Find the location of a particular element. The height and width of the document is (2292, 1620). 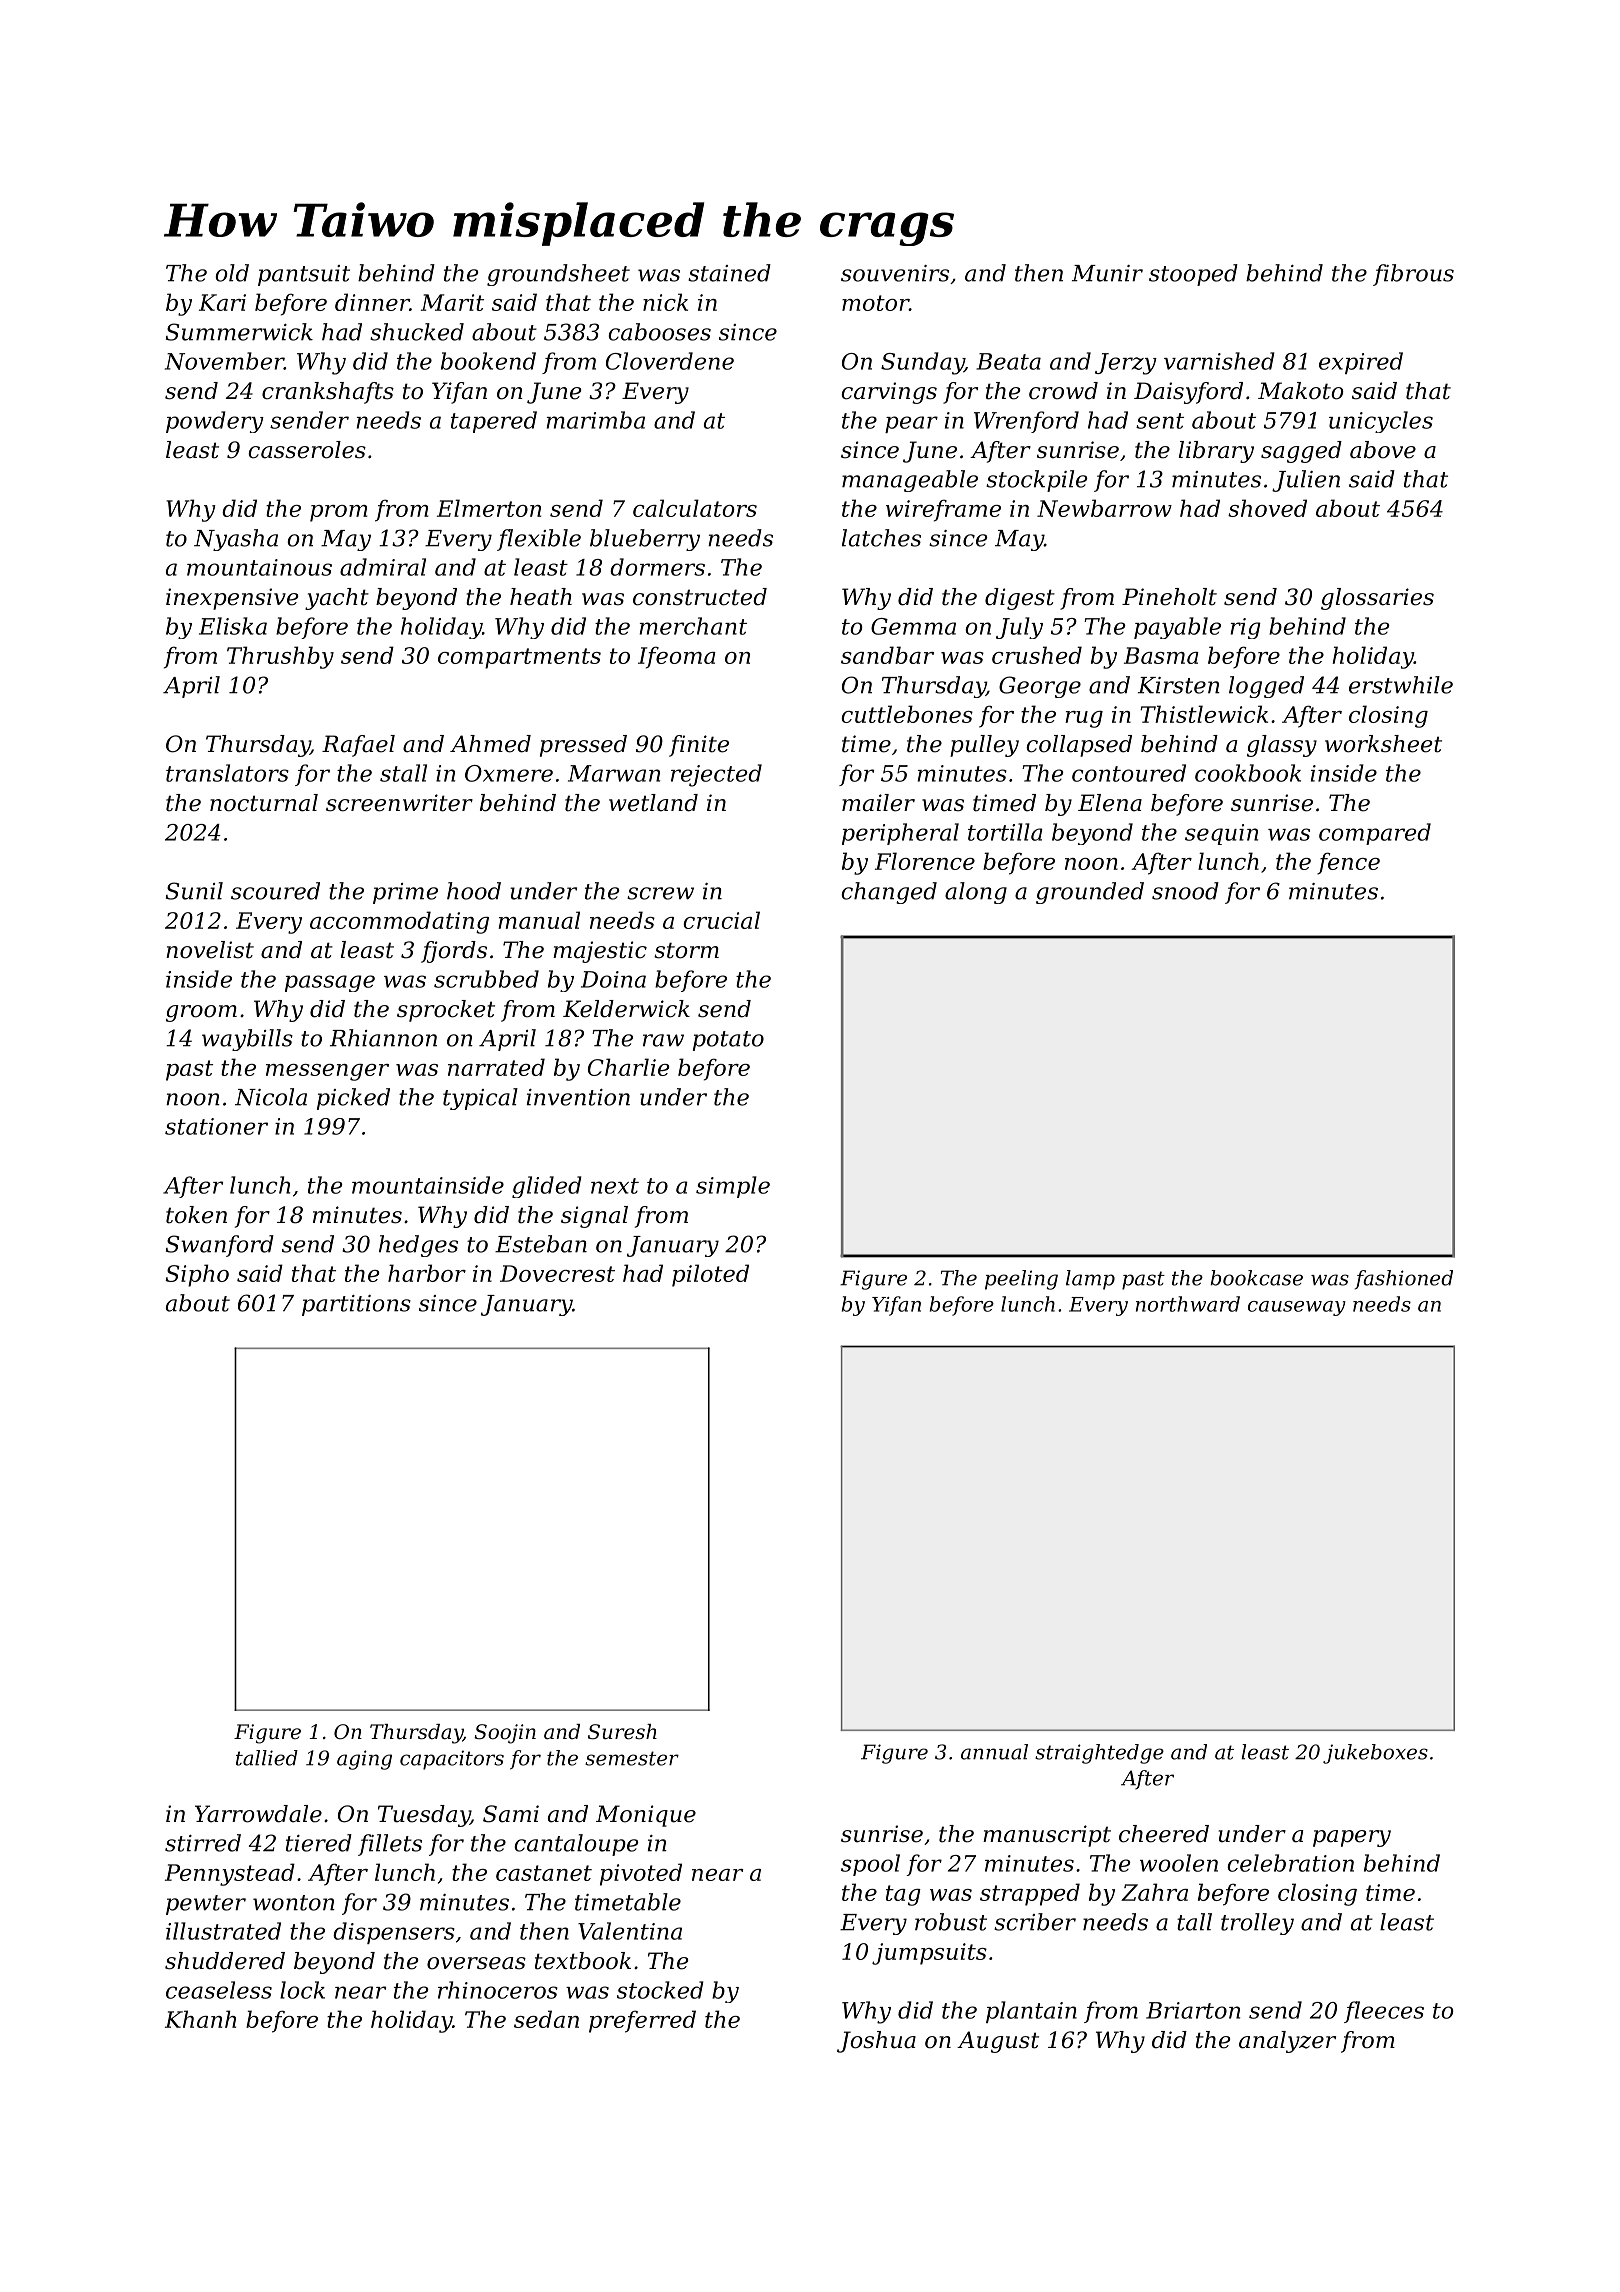

potato is located at coordinates (728, 1041).
